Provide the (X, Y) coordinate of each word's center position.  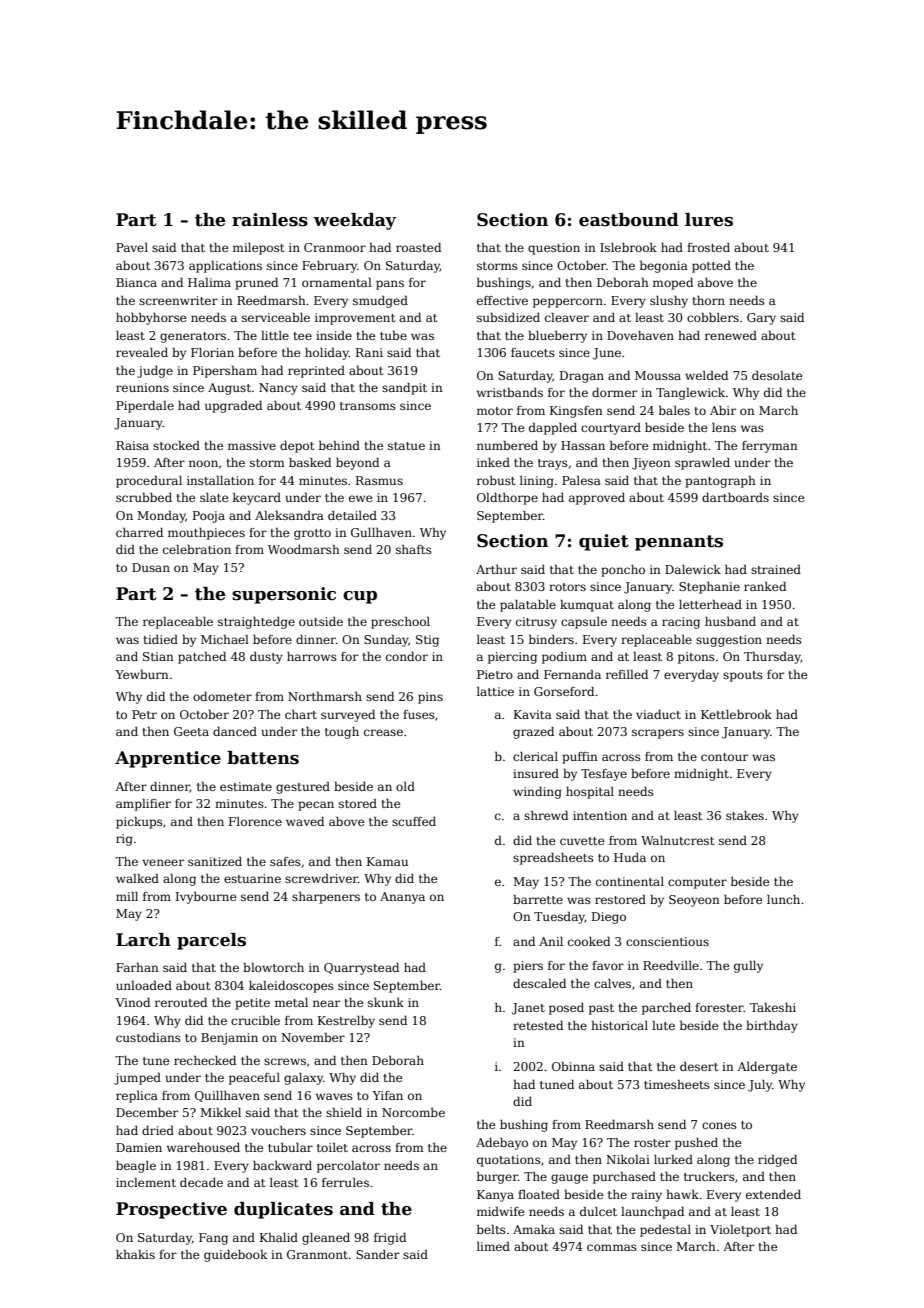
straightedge (256, 623)
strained (776, 569)
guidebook (235, 1256)
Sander (378, 1254)
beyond (357, 464)
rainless (270, 220)
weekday (355, 221)
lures (709, 220)
